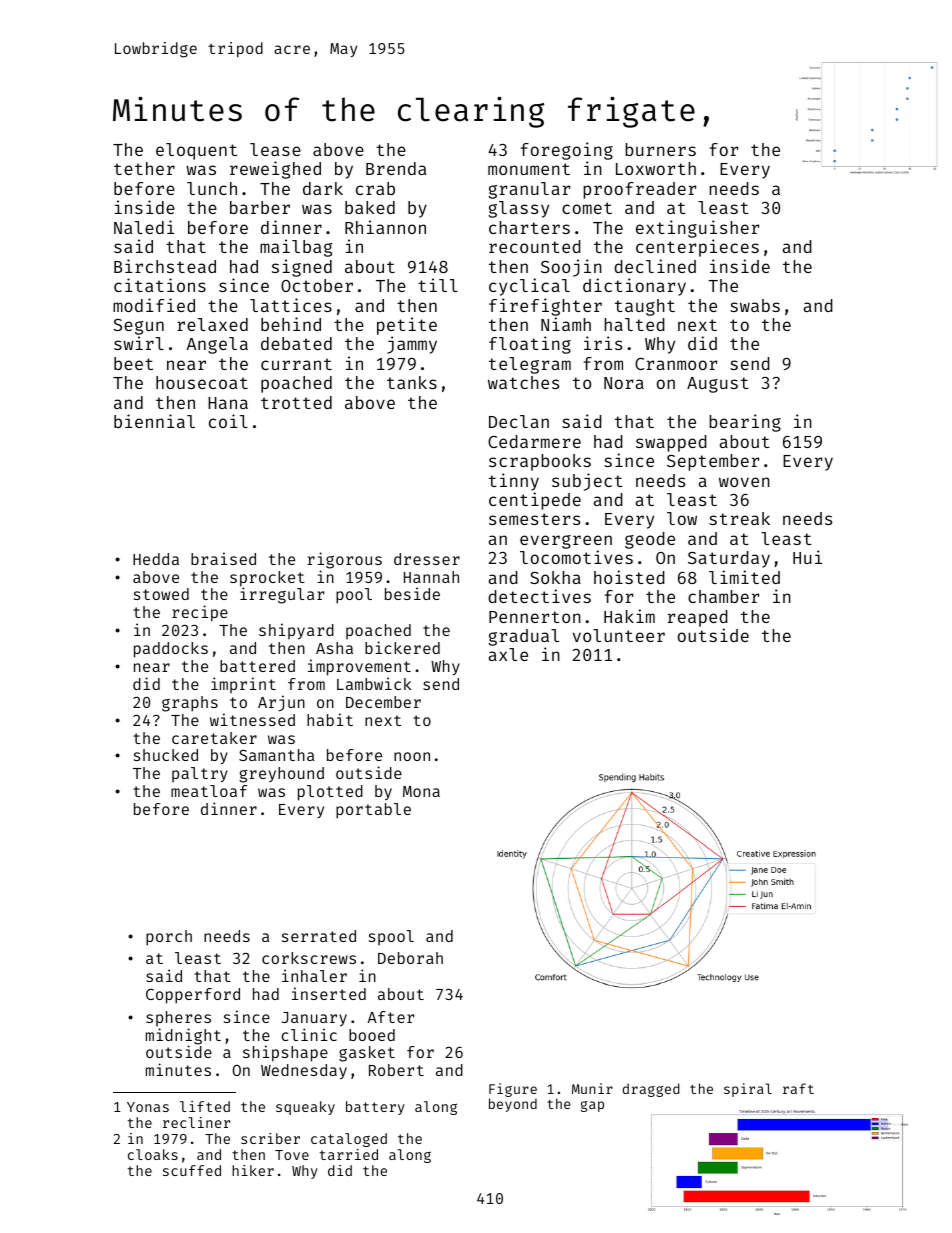 Image resolution: width=952 pixels, height=1233 pixels. Describe the element at coordinates (305, 1108) in the screenshot. I see `squeaky` at that location.
